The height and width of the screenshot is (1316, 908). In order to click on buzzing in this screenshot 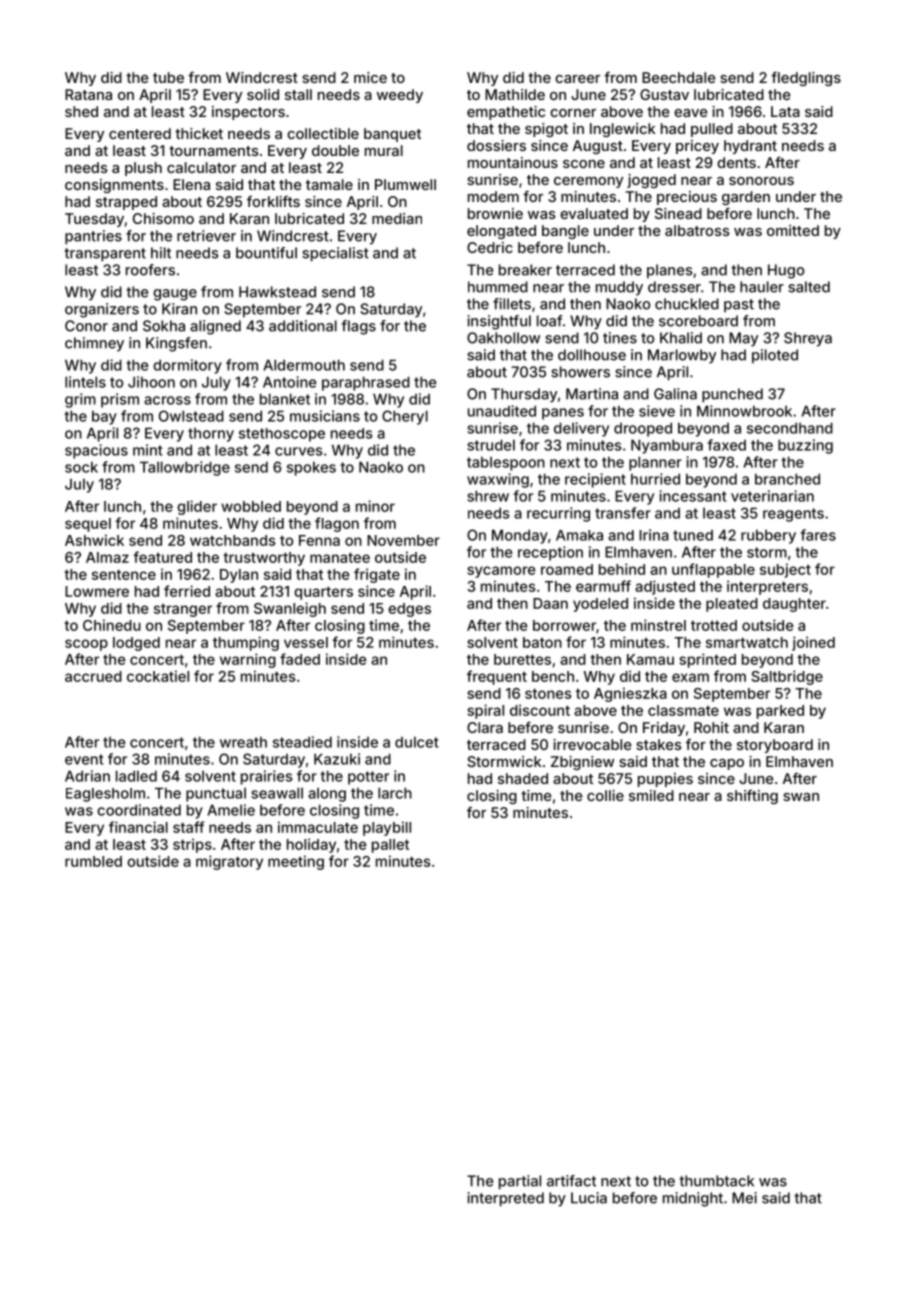, I will do `click(805, 446)`.
